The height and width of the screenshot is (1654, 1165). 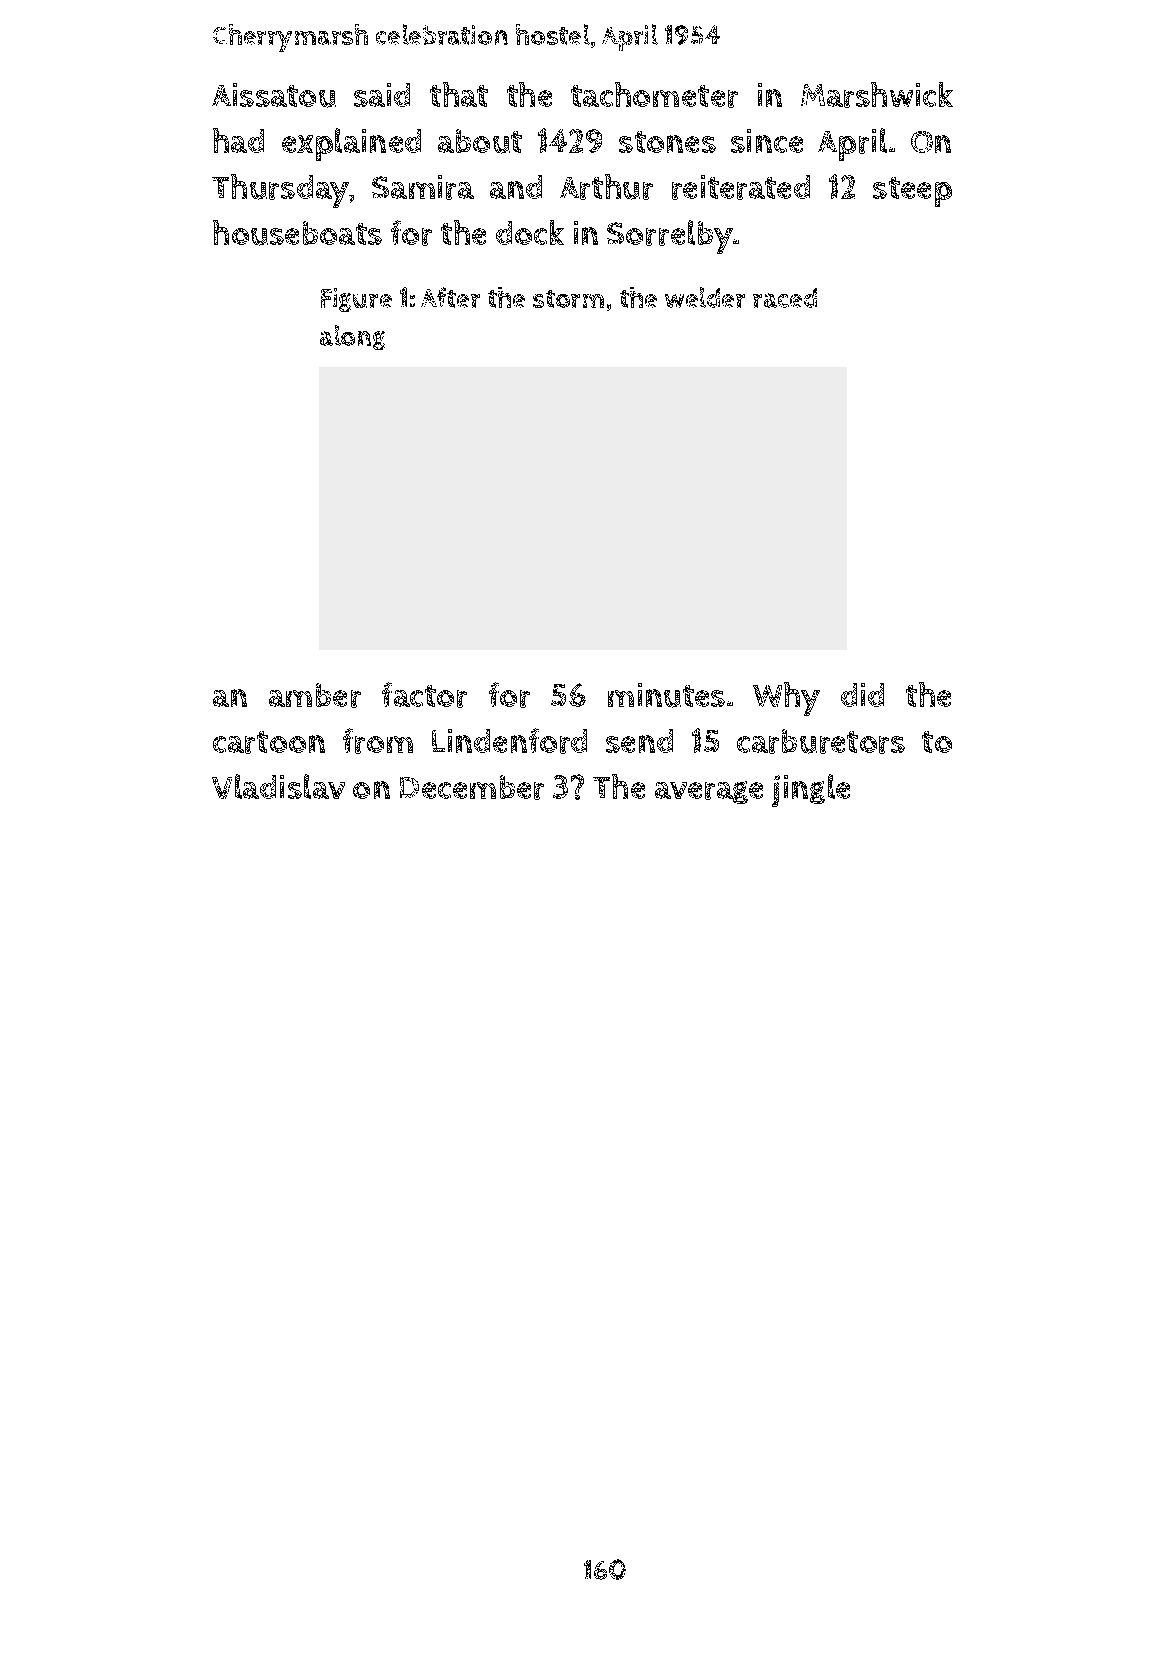 What do you see at coordinates (862, 695) in the screenshot?
I see `did` at bounding box center [862, 695].
